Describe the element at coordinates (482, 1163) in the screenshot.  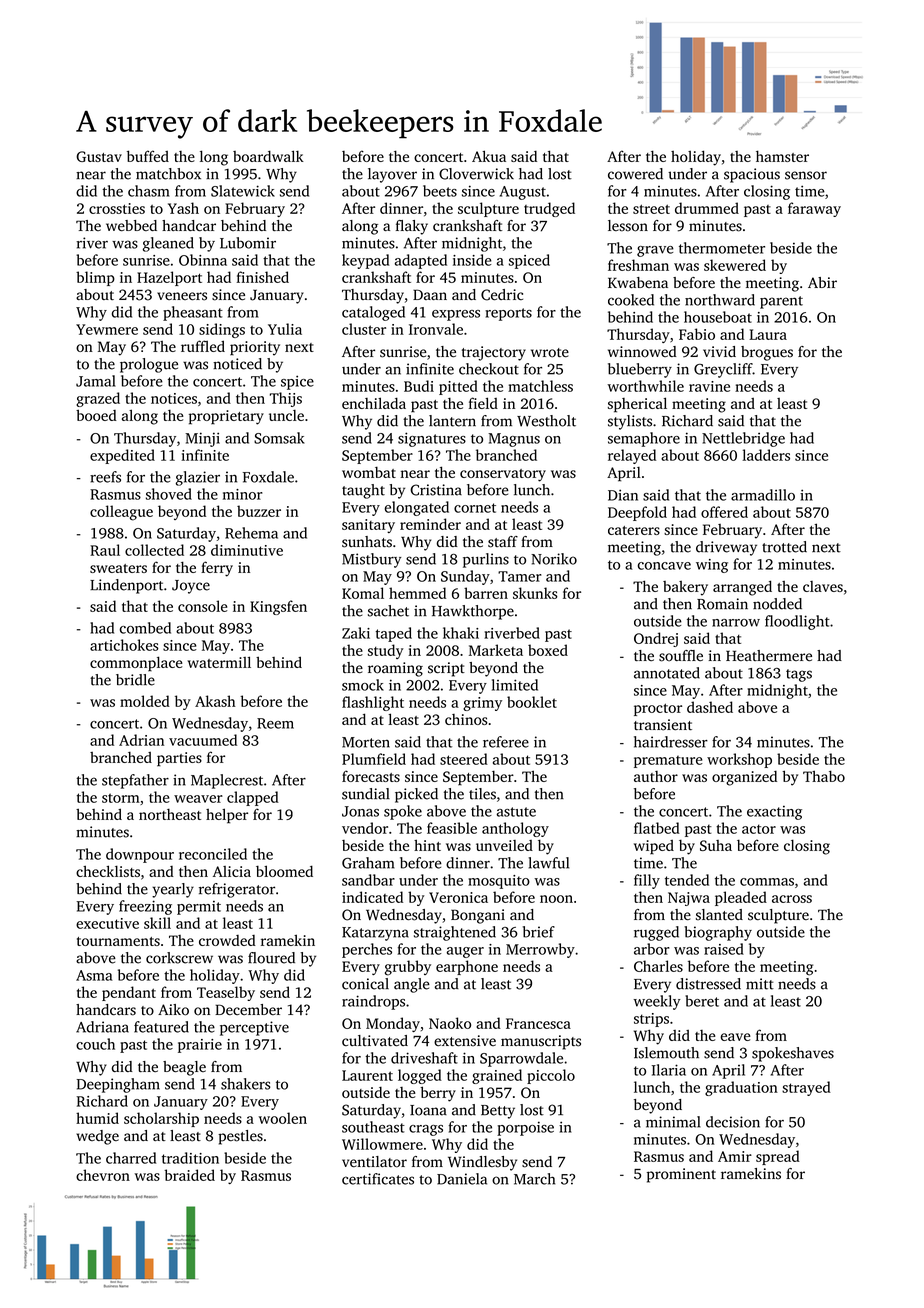
I see `Windlesby` at that location.
